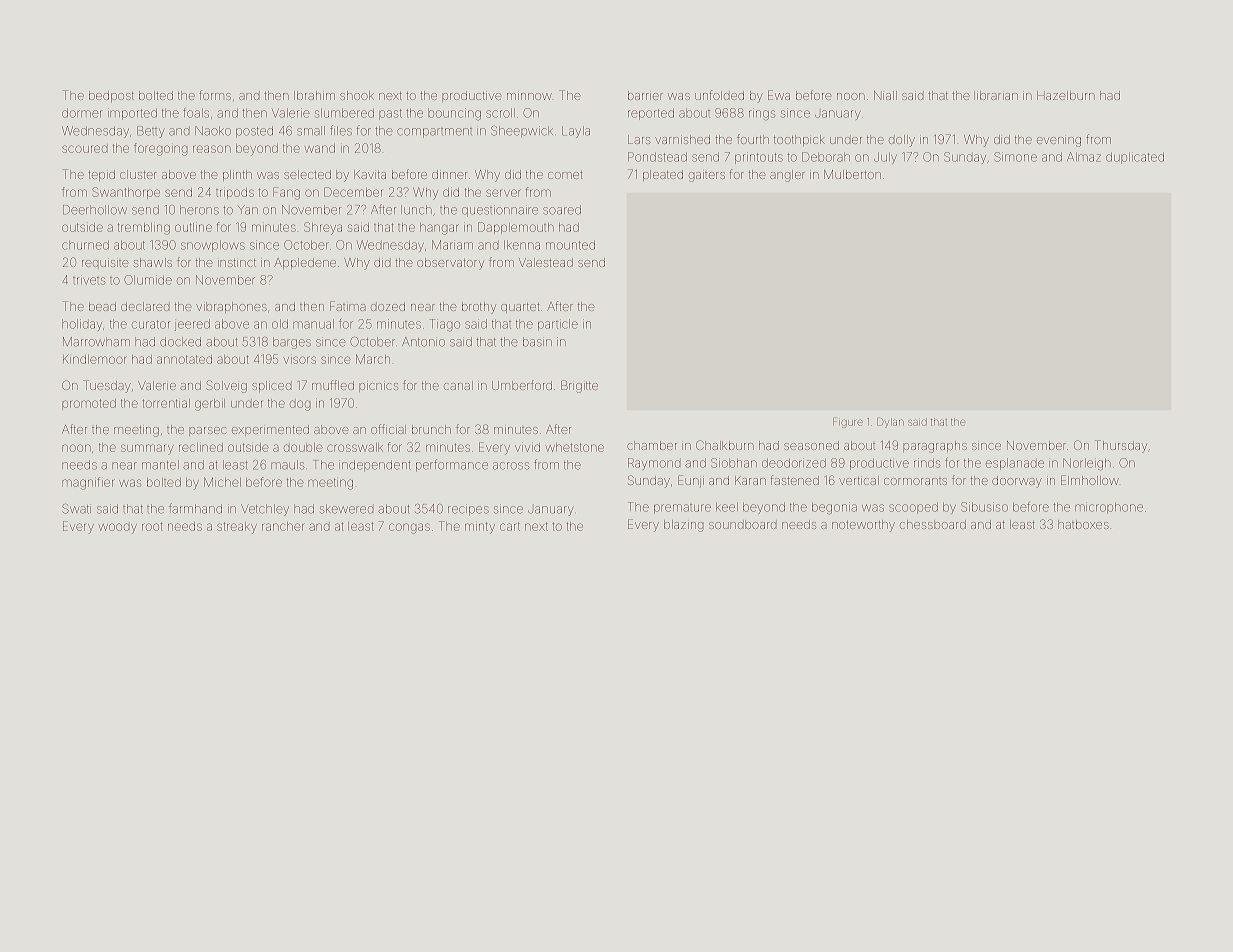 This image has height=952, width=1233. Describe the element at coordinates (570, 245) in the image. I see `mounted` at that location.
